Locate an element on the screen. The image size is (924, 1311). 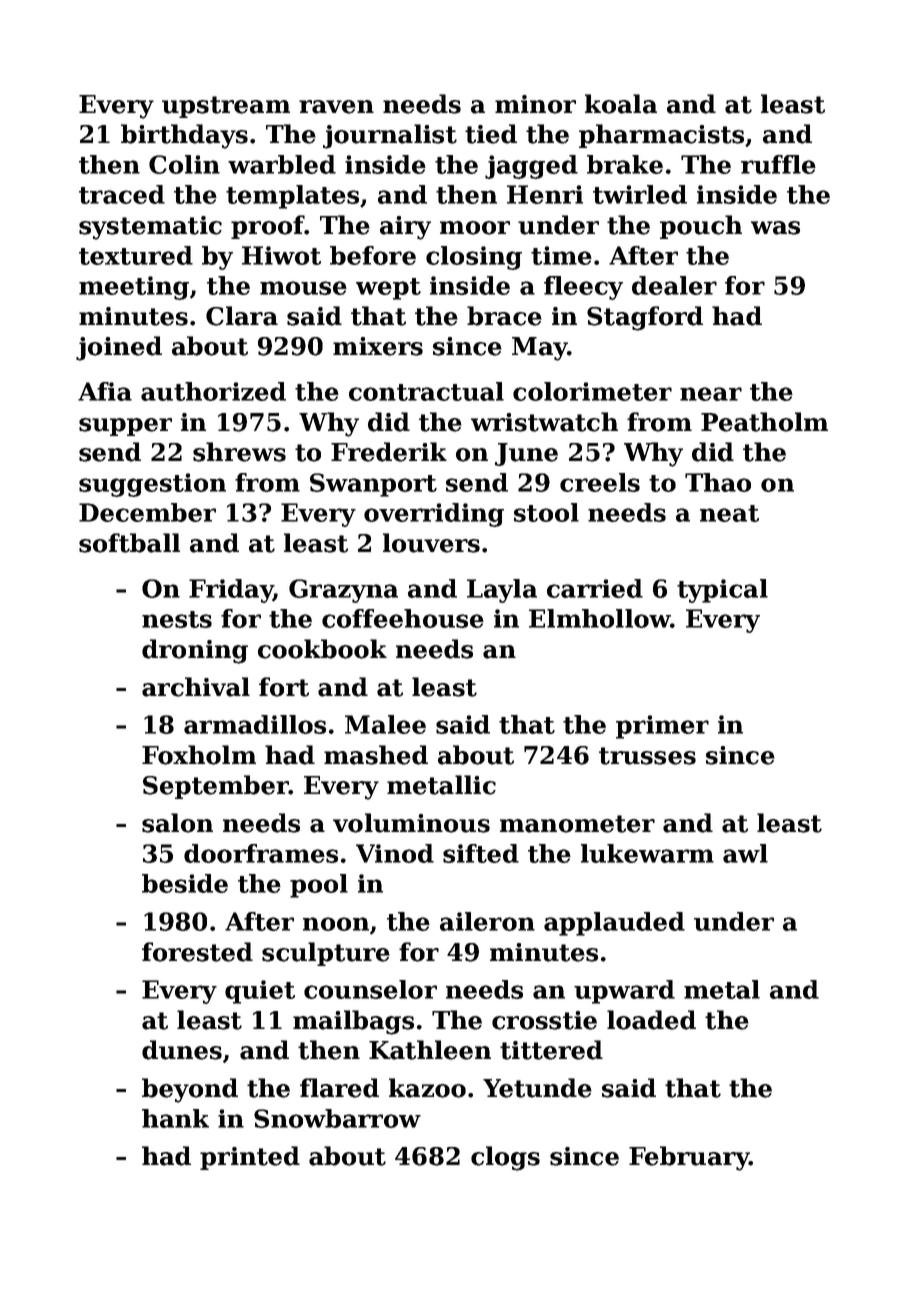
loaded is located at coordinates (651, 1020).
